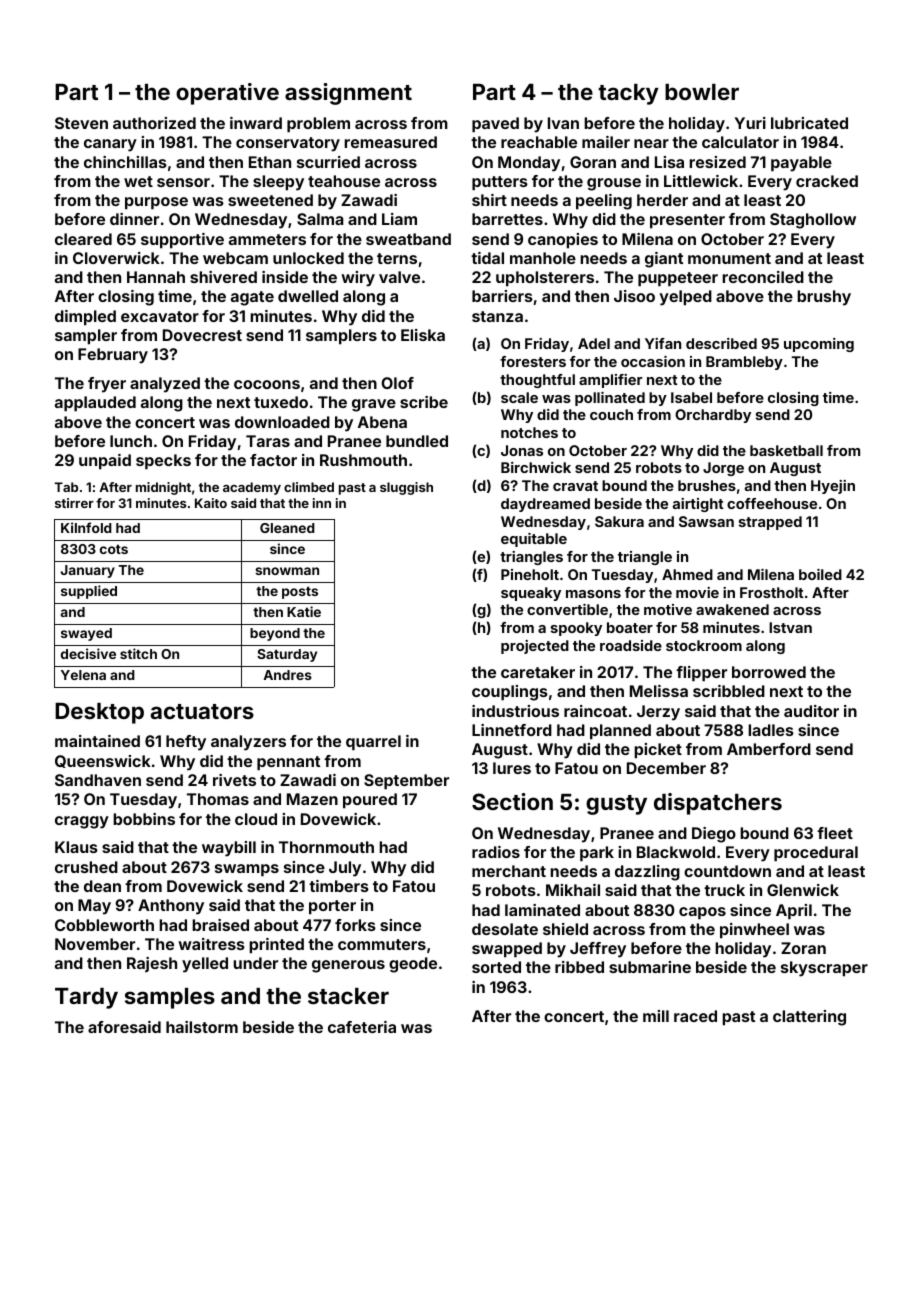 The width and height of the screenshot is (924, 1308). Describe the element at coordinates (81, 123) in the screenshot. I see `Steven` at that location.
